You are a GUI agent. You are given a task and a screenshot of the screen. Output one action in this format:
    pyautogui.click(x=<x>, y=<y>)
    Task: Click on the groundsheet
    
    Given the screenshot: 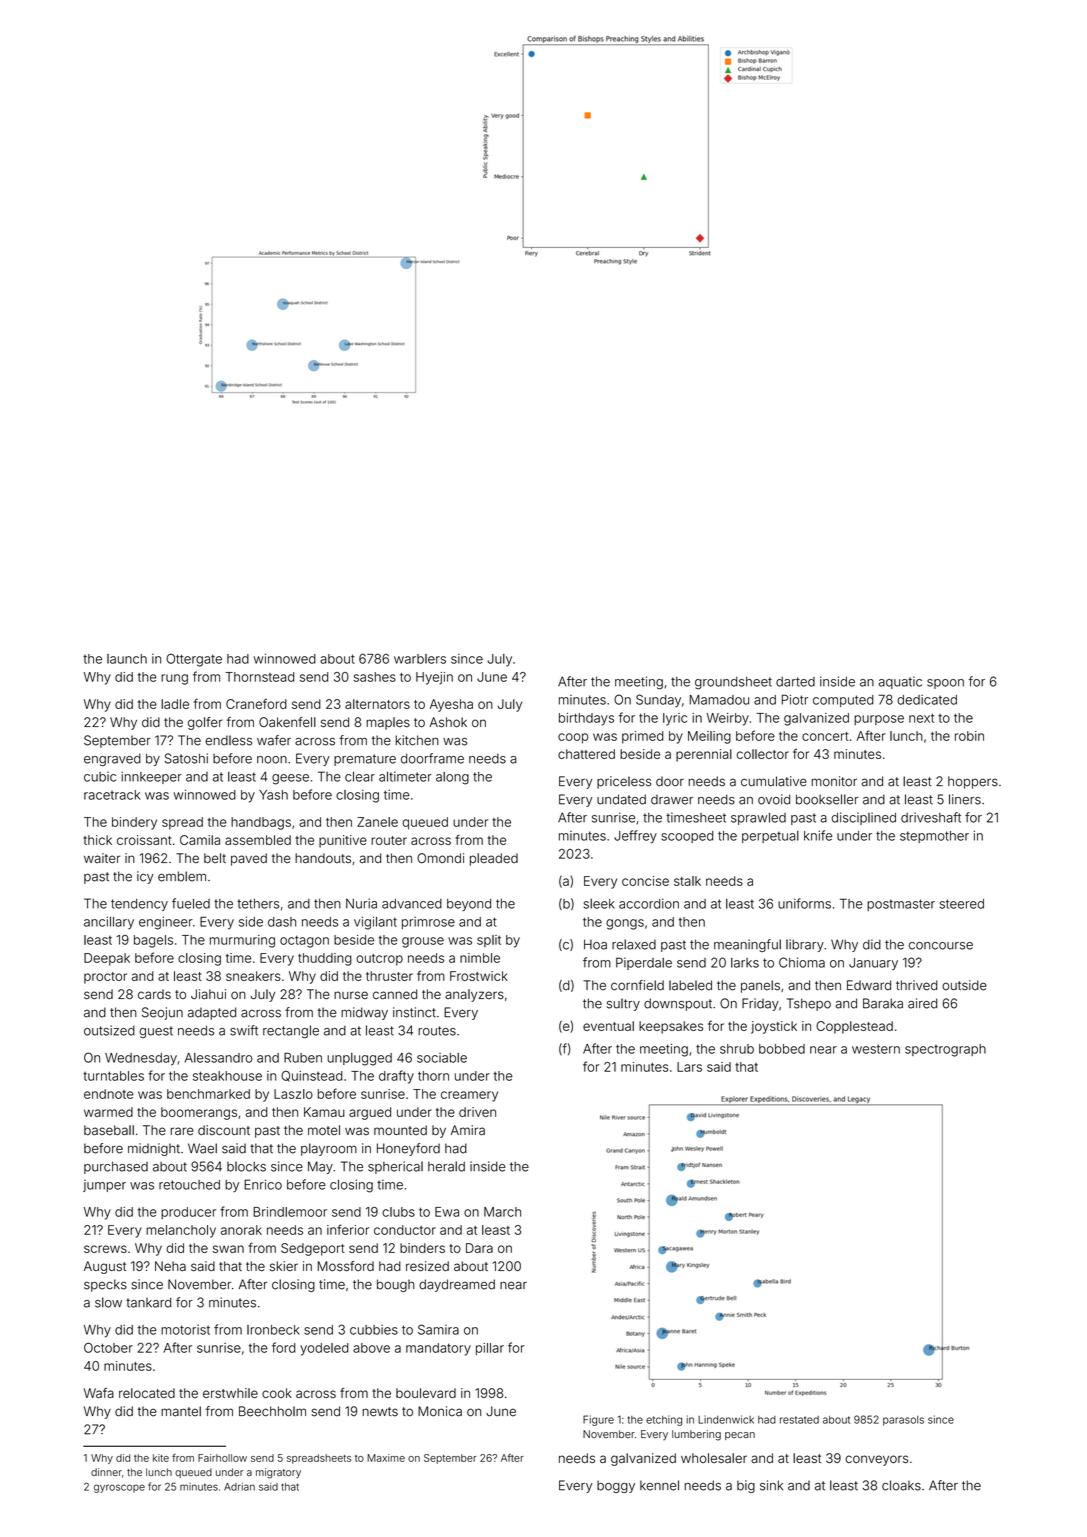 What is the action you would take?
    pyautogui.click(x=733, y=683)
